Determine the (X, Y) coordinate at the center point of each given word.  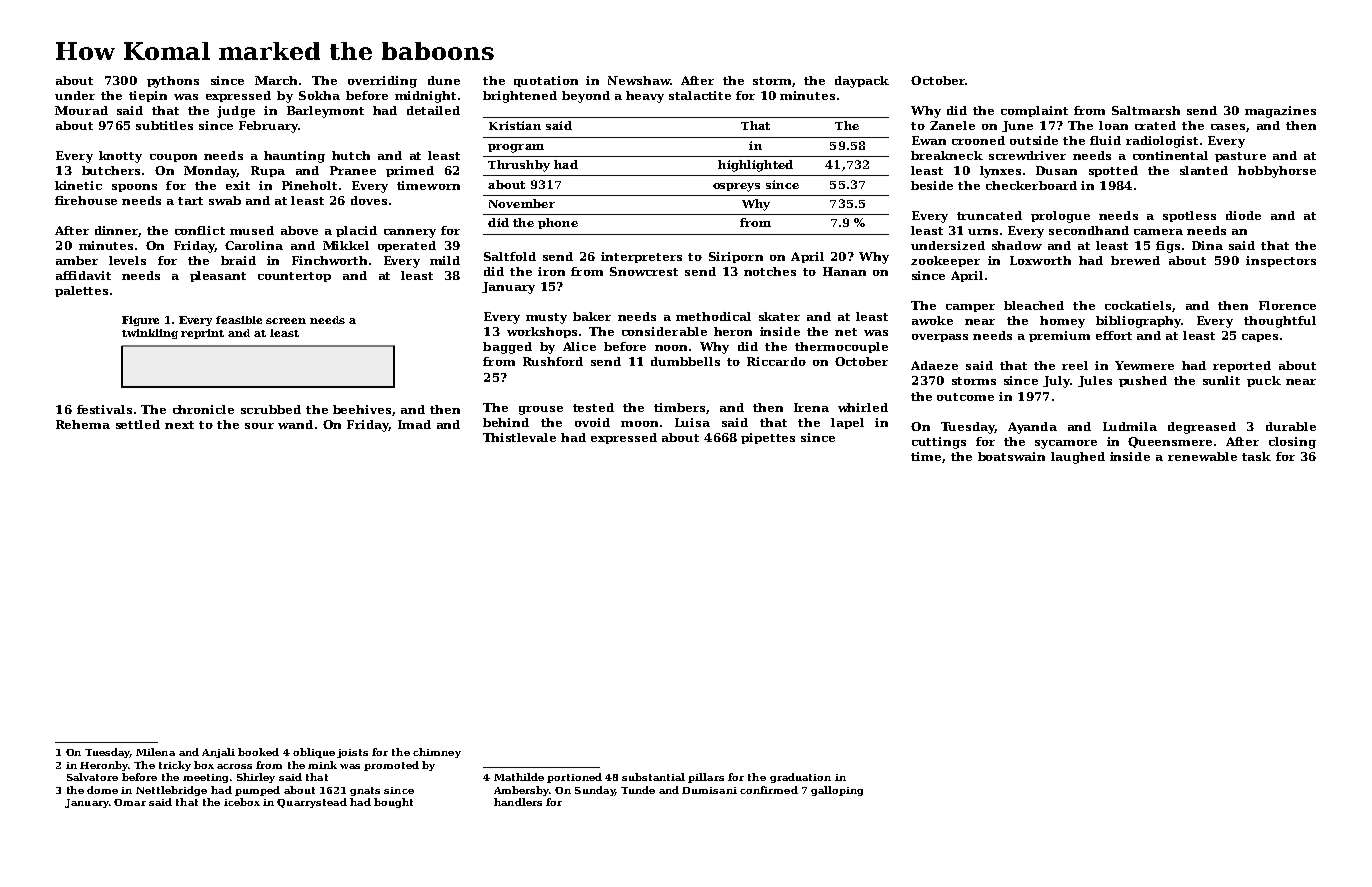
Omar (130, 802)
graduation (800, 778)
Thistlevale (519, 437)
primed (410, 171)
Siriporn (736, 257)
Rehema (83, 424)
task (1256, 456)
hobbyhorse (1277, 172)
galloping (837, 791)
